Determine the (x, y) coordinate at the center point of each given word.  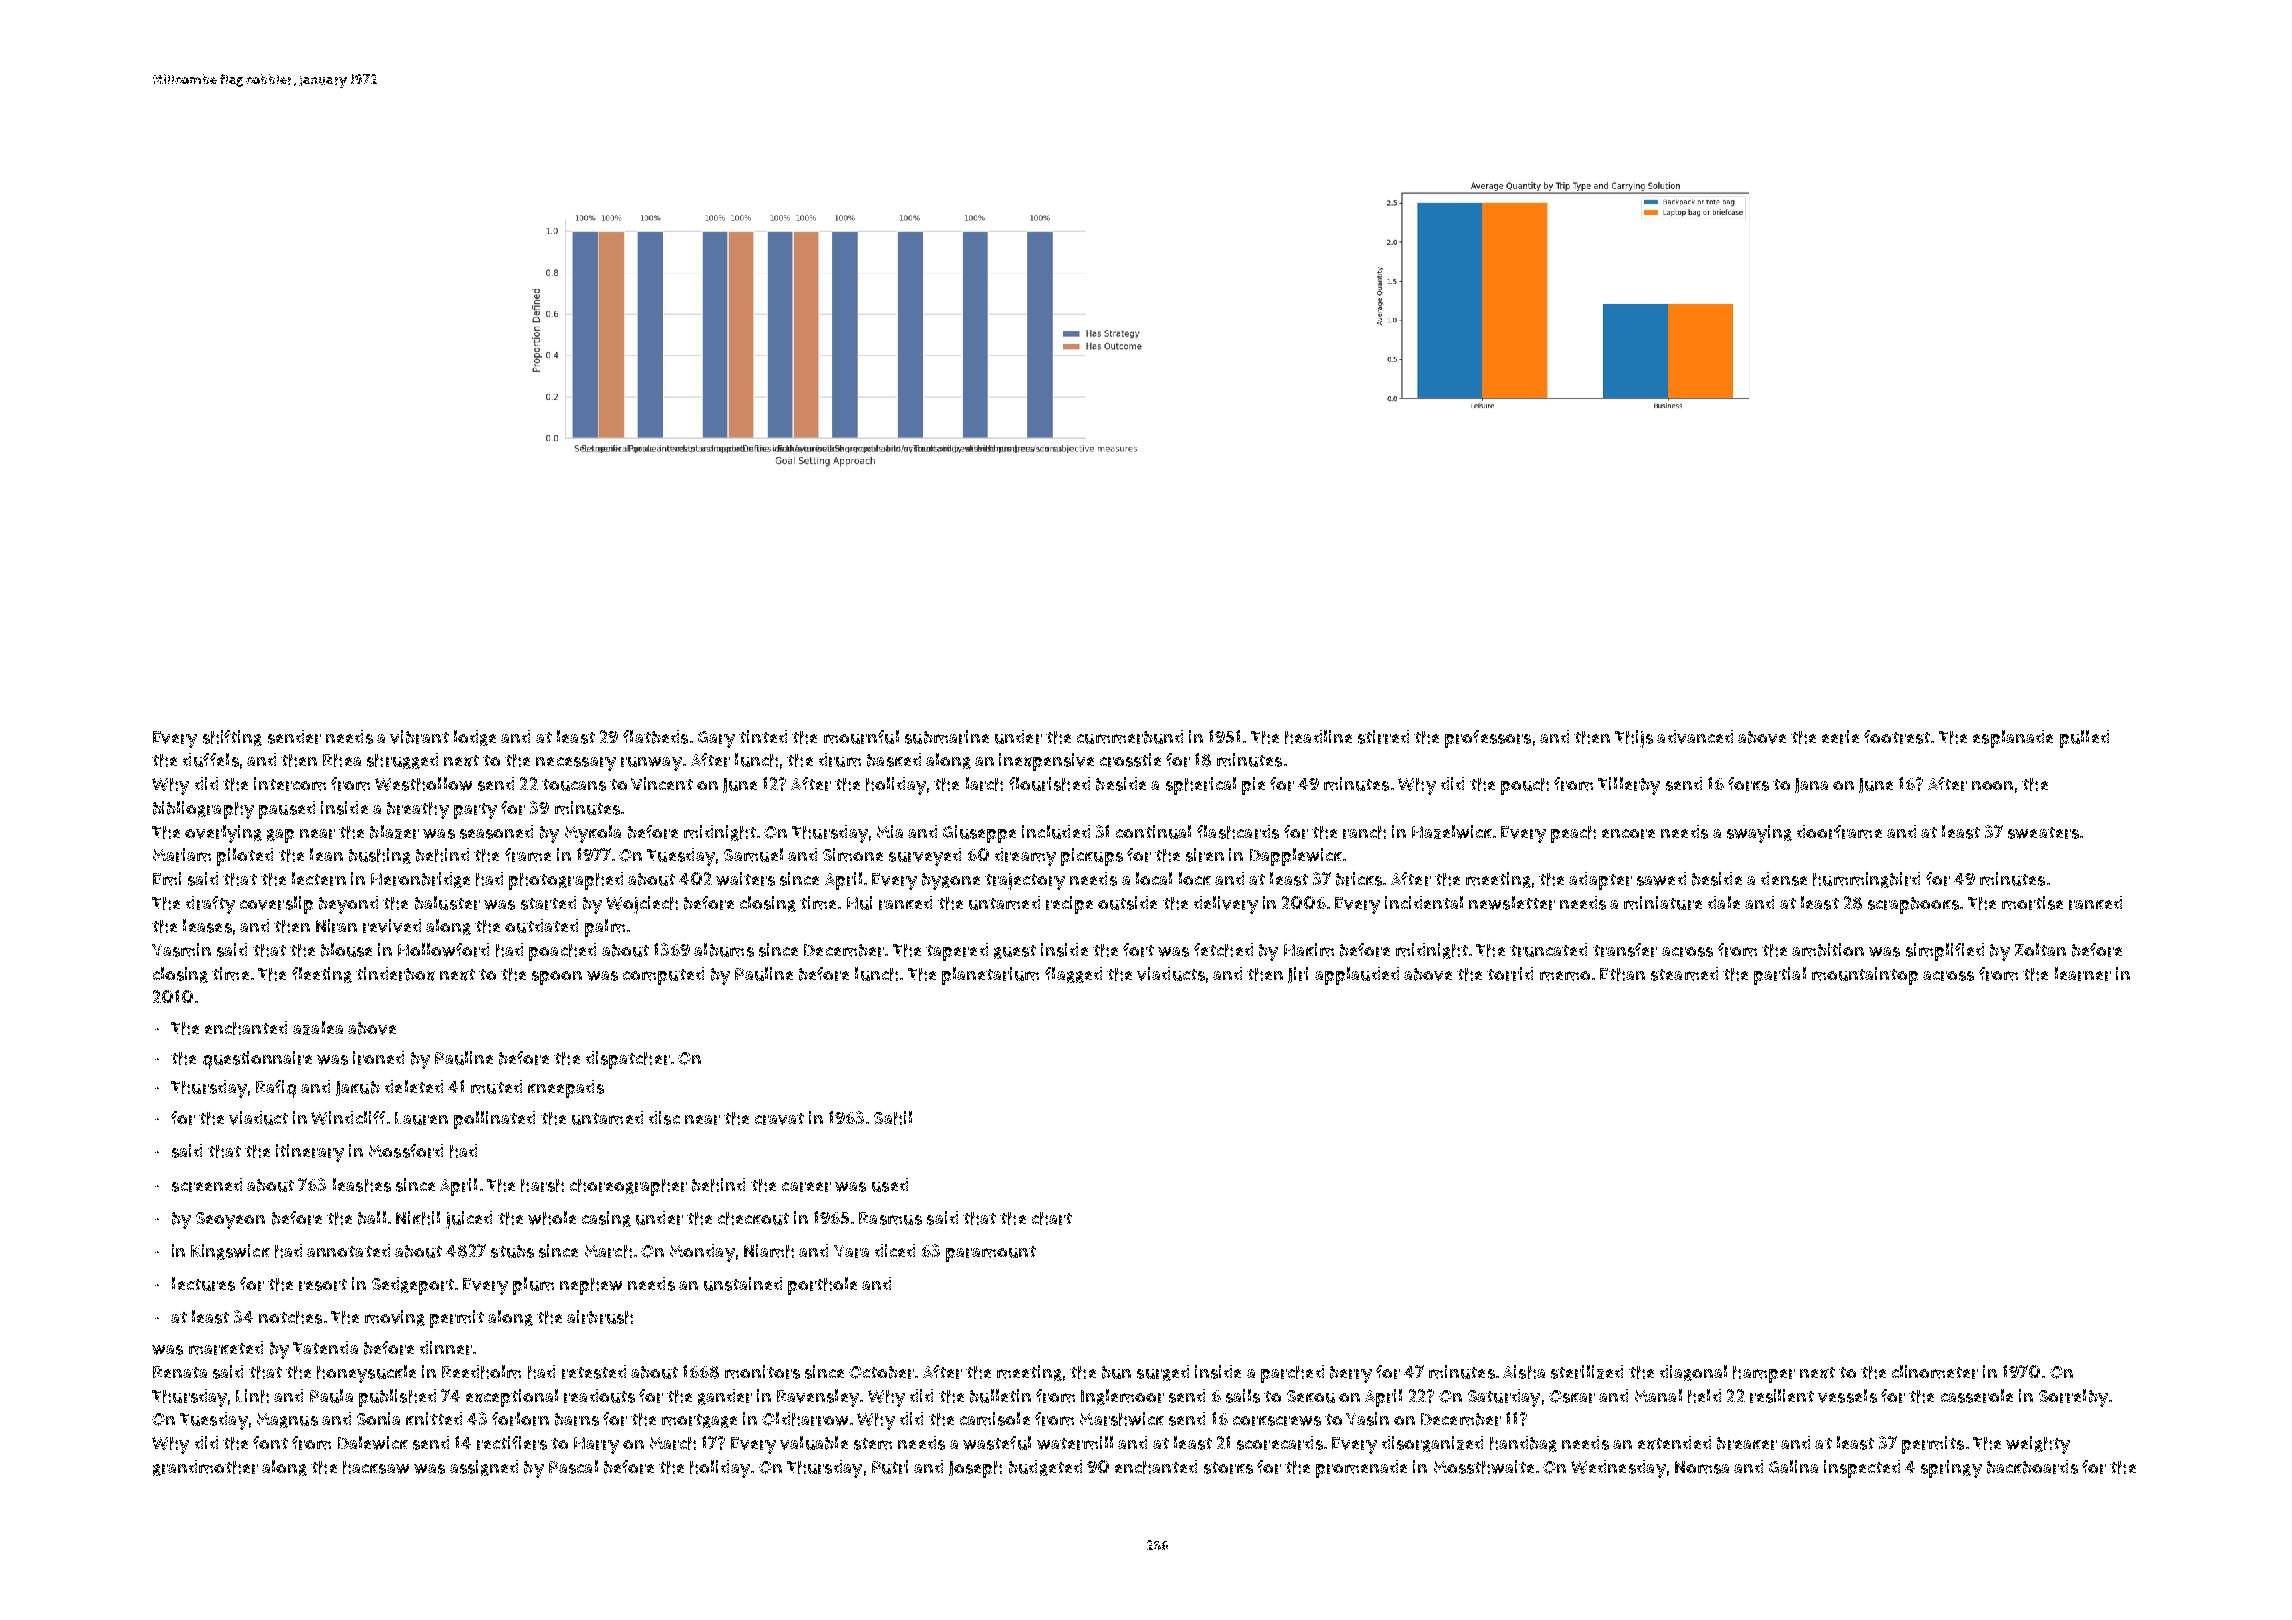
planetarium (990, 976)
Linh (252, 1396)
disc (664, 1118)
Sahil (893, 1118)
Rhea (342, 760)
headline (1318, 737)
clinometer (1935, 1372)
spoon (557, 978)
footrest (1897, 737)
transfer (1625, 950)
